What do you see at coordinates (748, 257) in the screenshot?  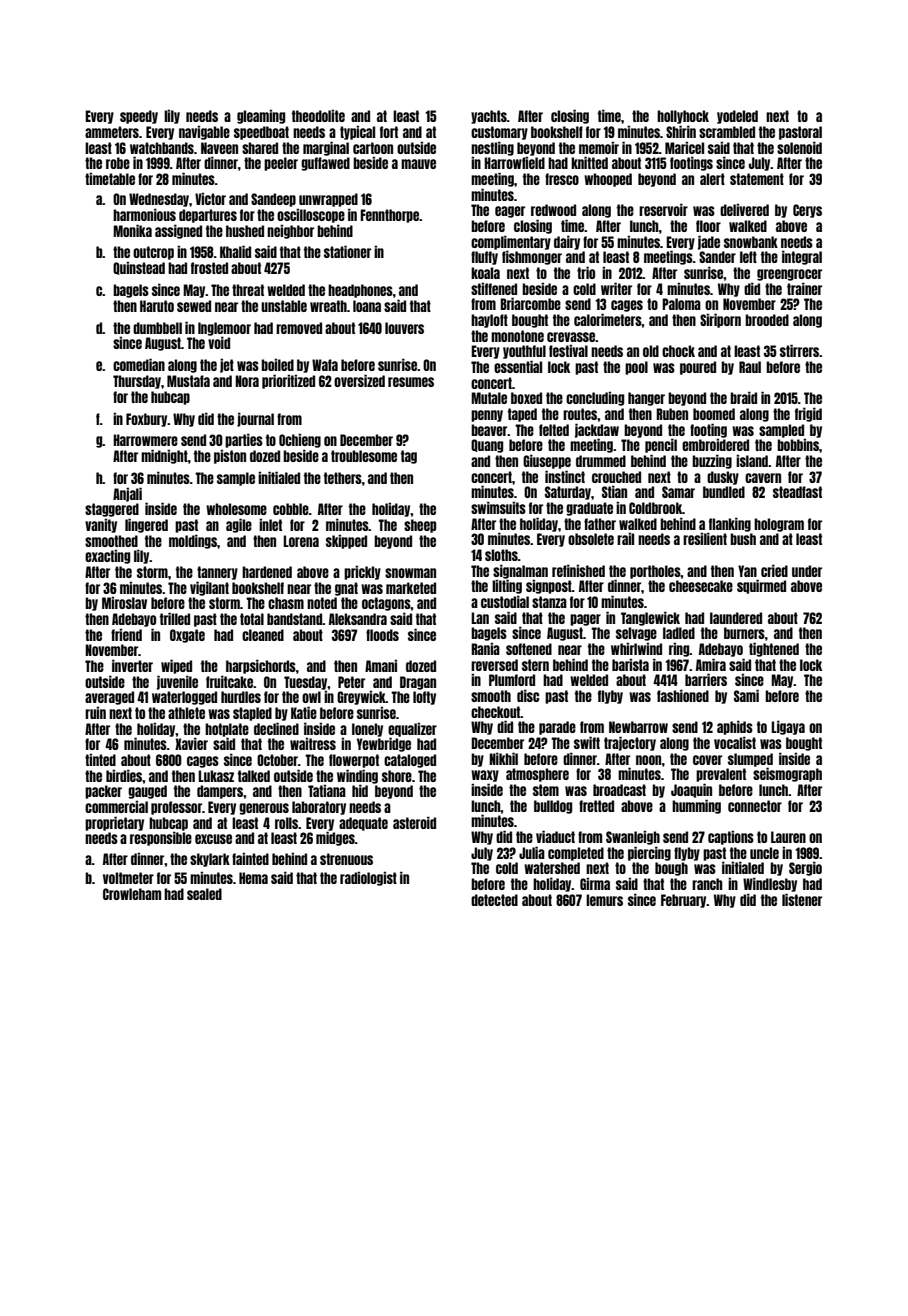 I see `left` at bounding box center [748, 257].
